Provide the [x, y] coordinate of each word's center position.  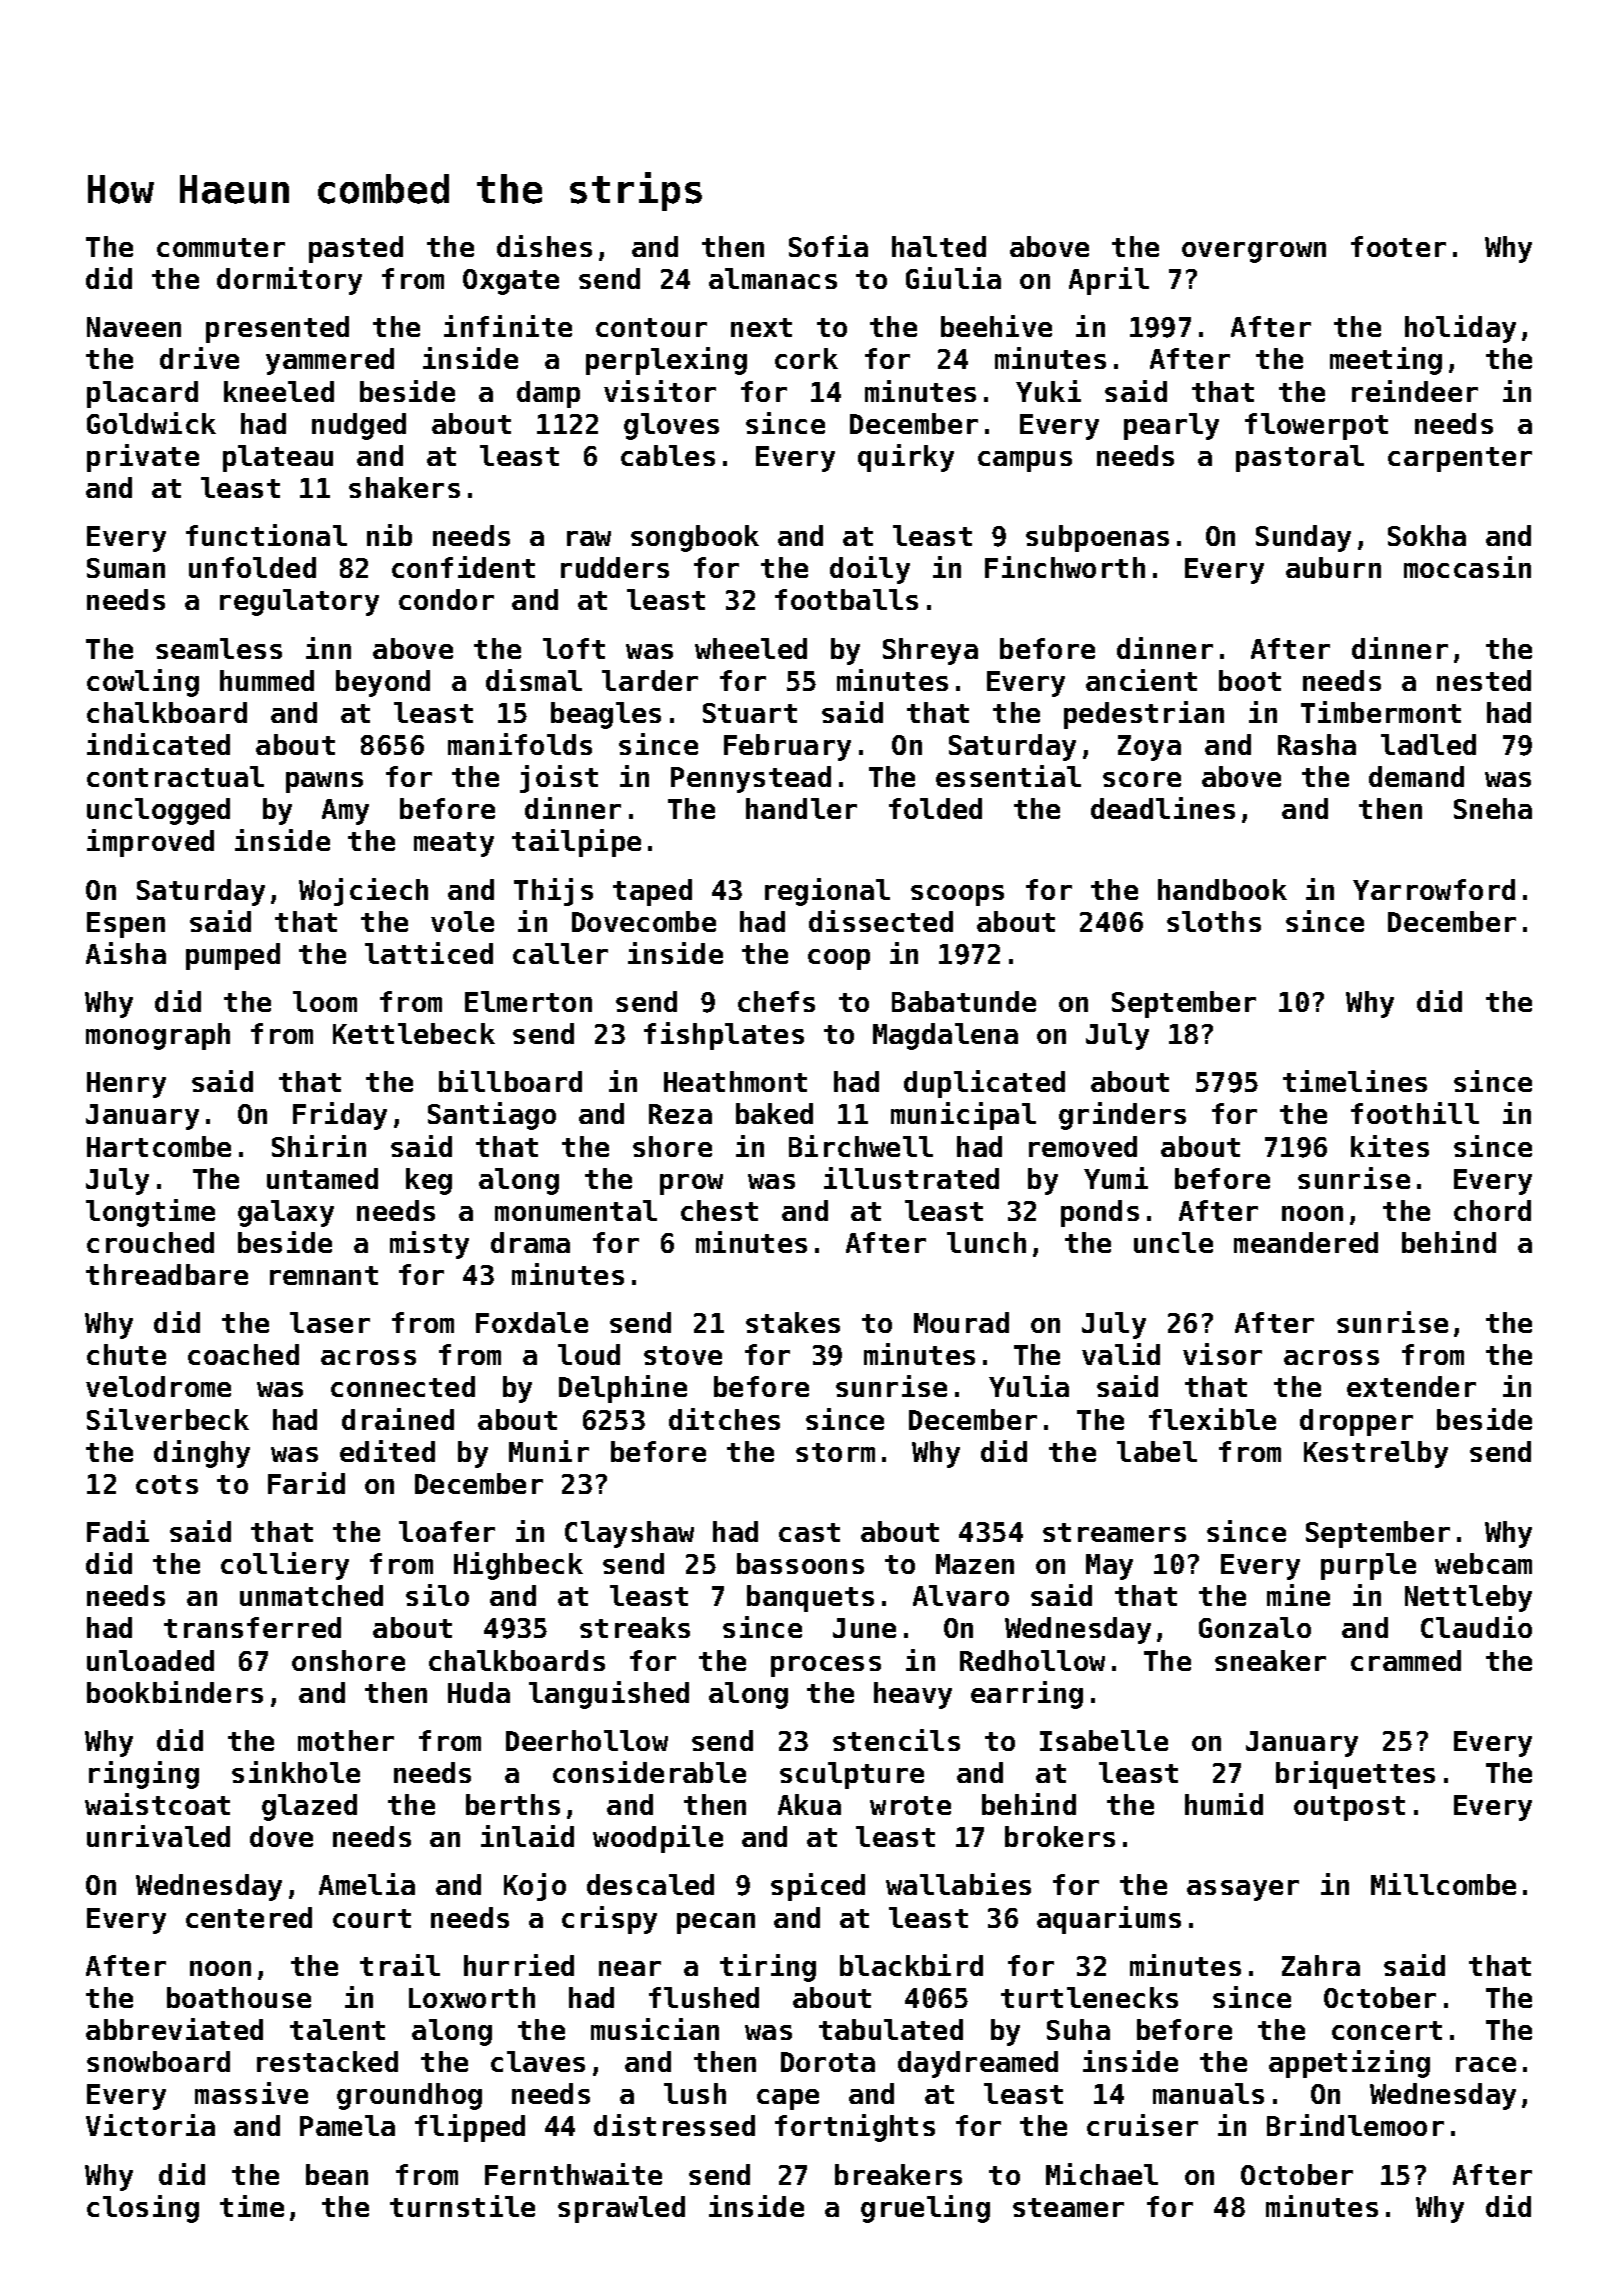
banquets [810, 1598]
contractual [175, 776]
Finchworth [1065, 567]
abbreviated [174, 2029]
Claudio [1476, 1627]
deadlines [1163, 808]
